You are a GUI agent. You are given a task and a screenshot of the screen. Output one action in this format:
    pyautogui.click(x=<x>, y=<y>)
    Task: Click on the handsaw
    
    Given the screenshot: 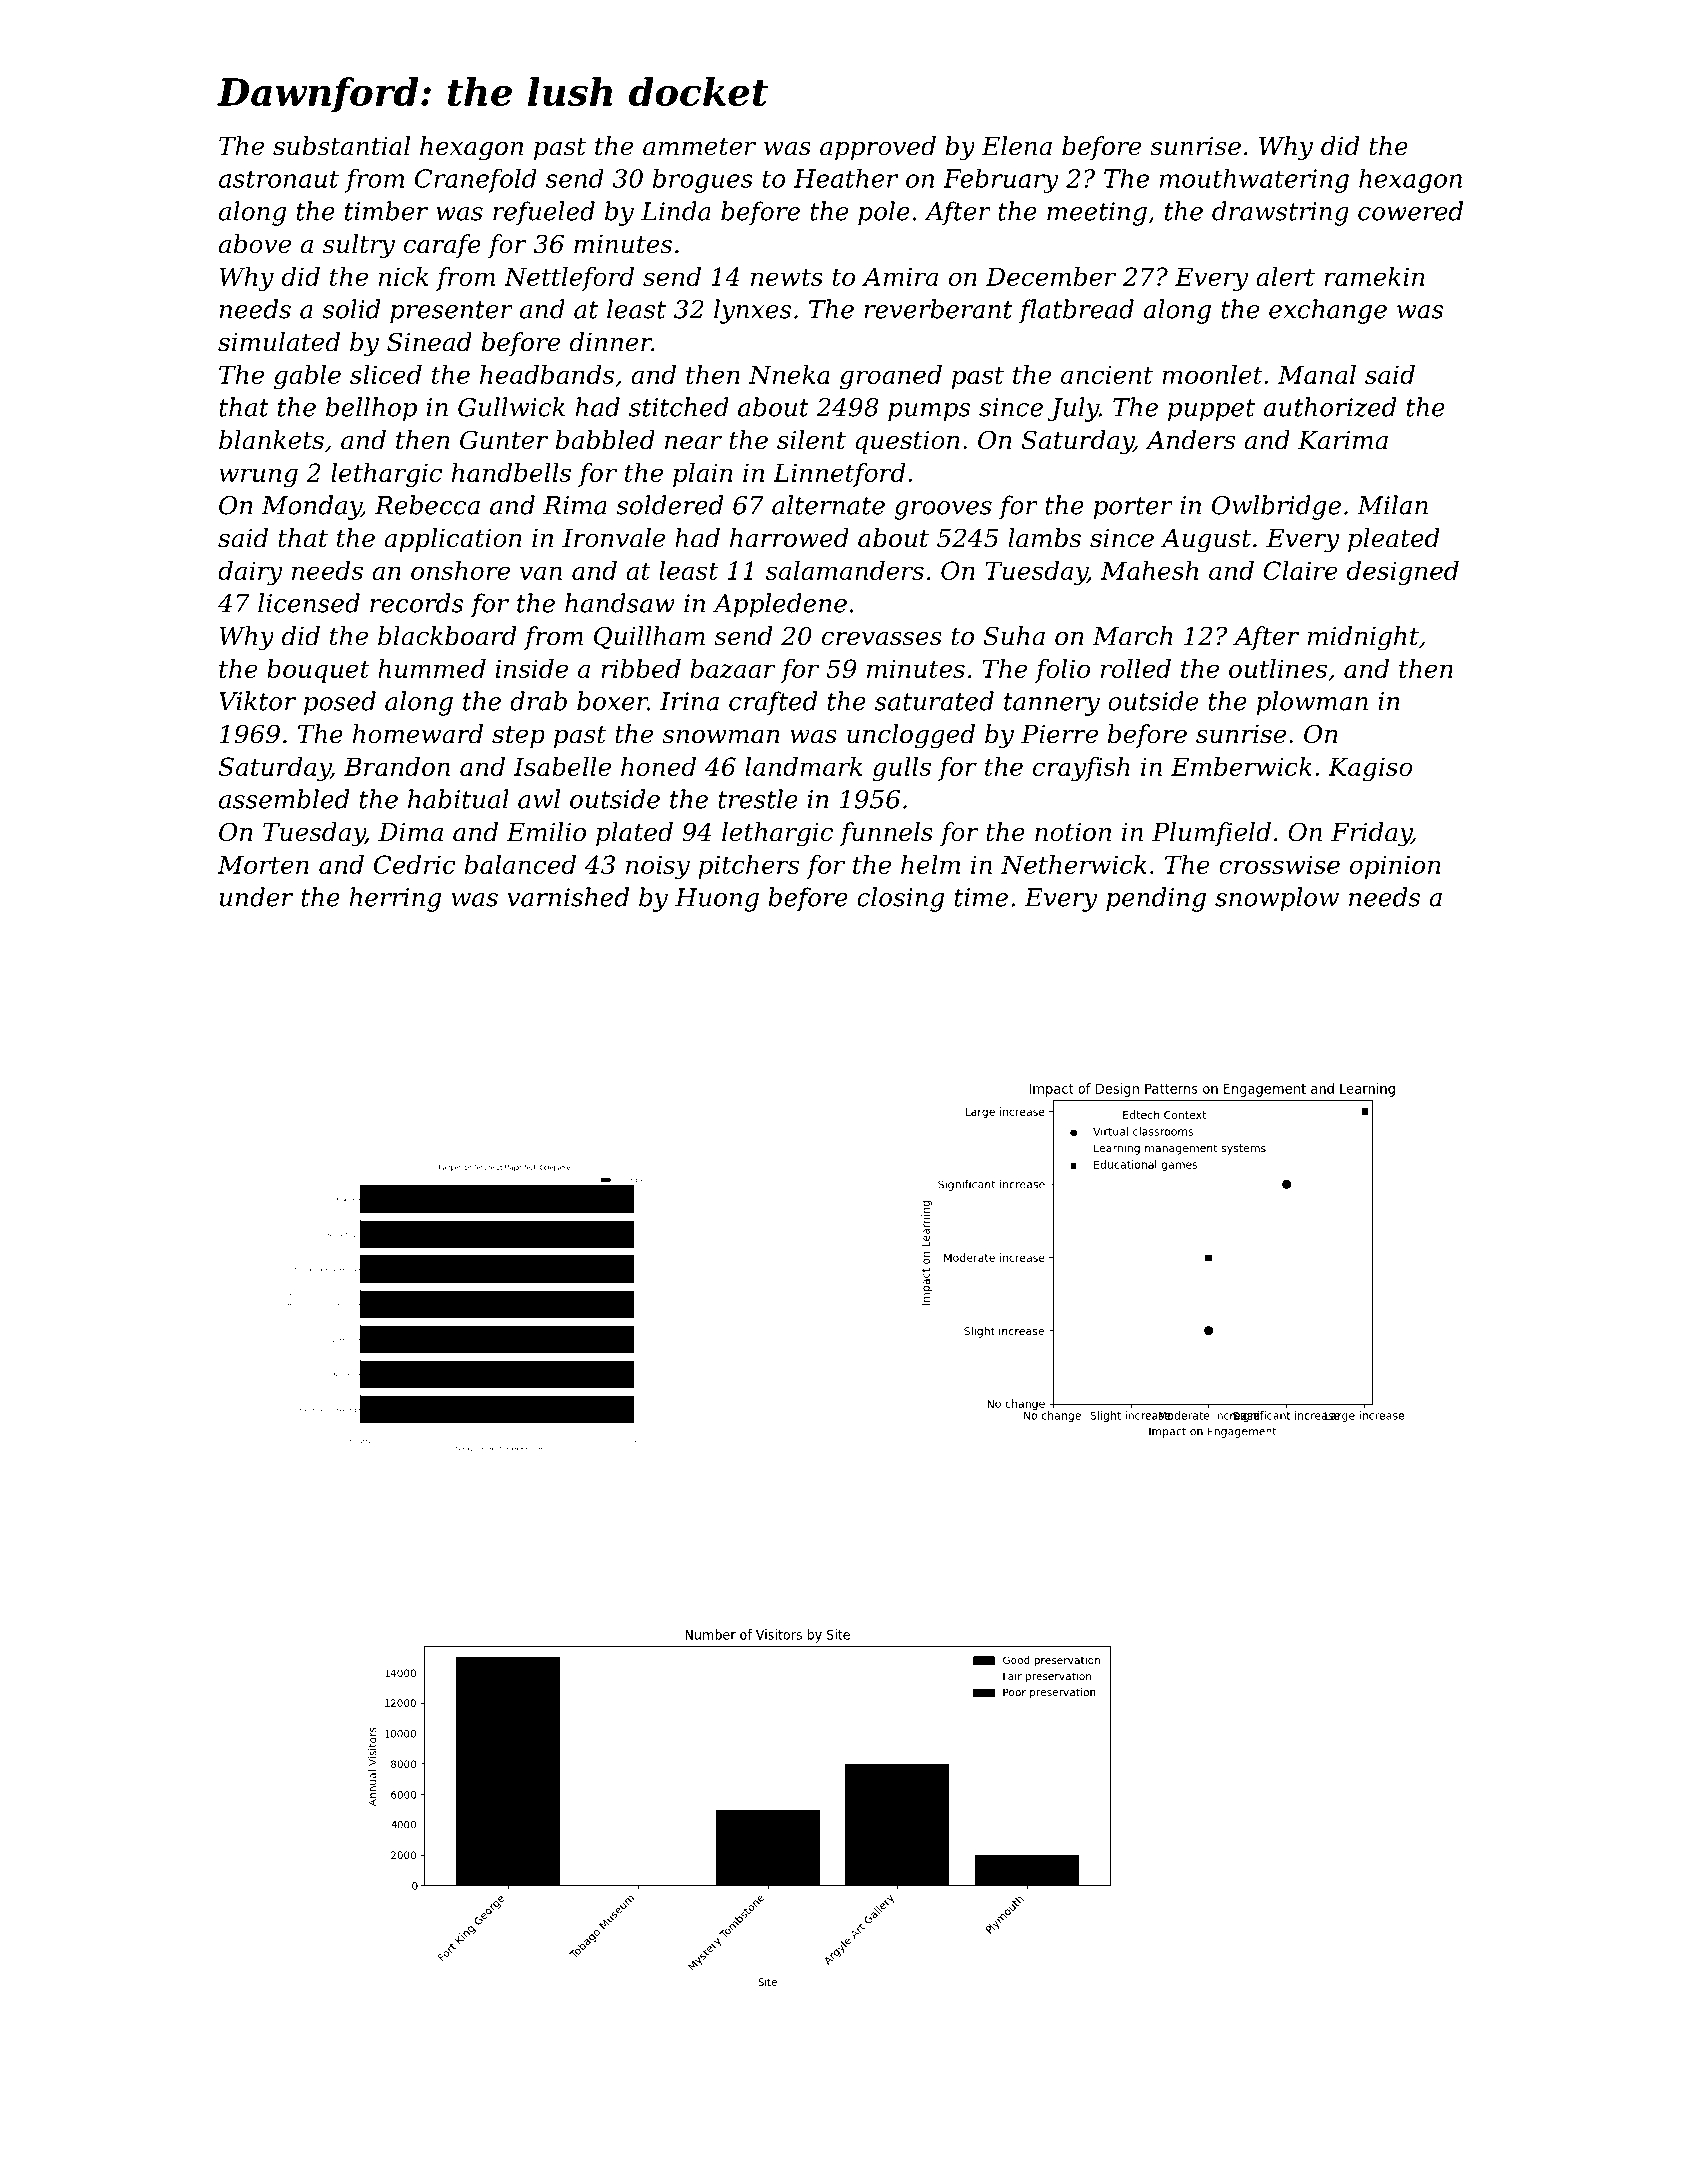 What is the action you would take?
    pyautogui.click(x=620, y=603)
